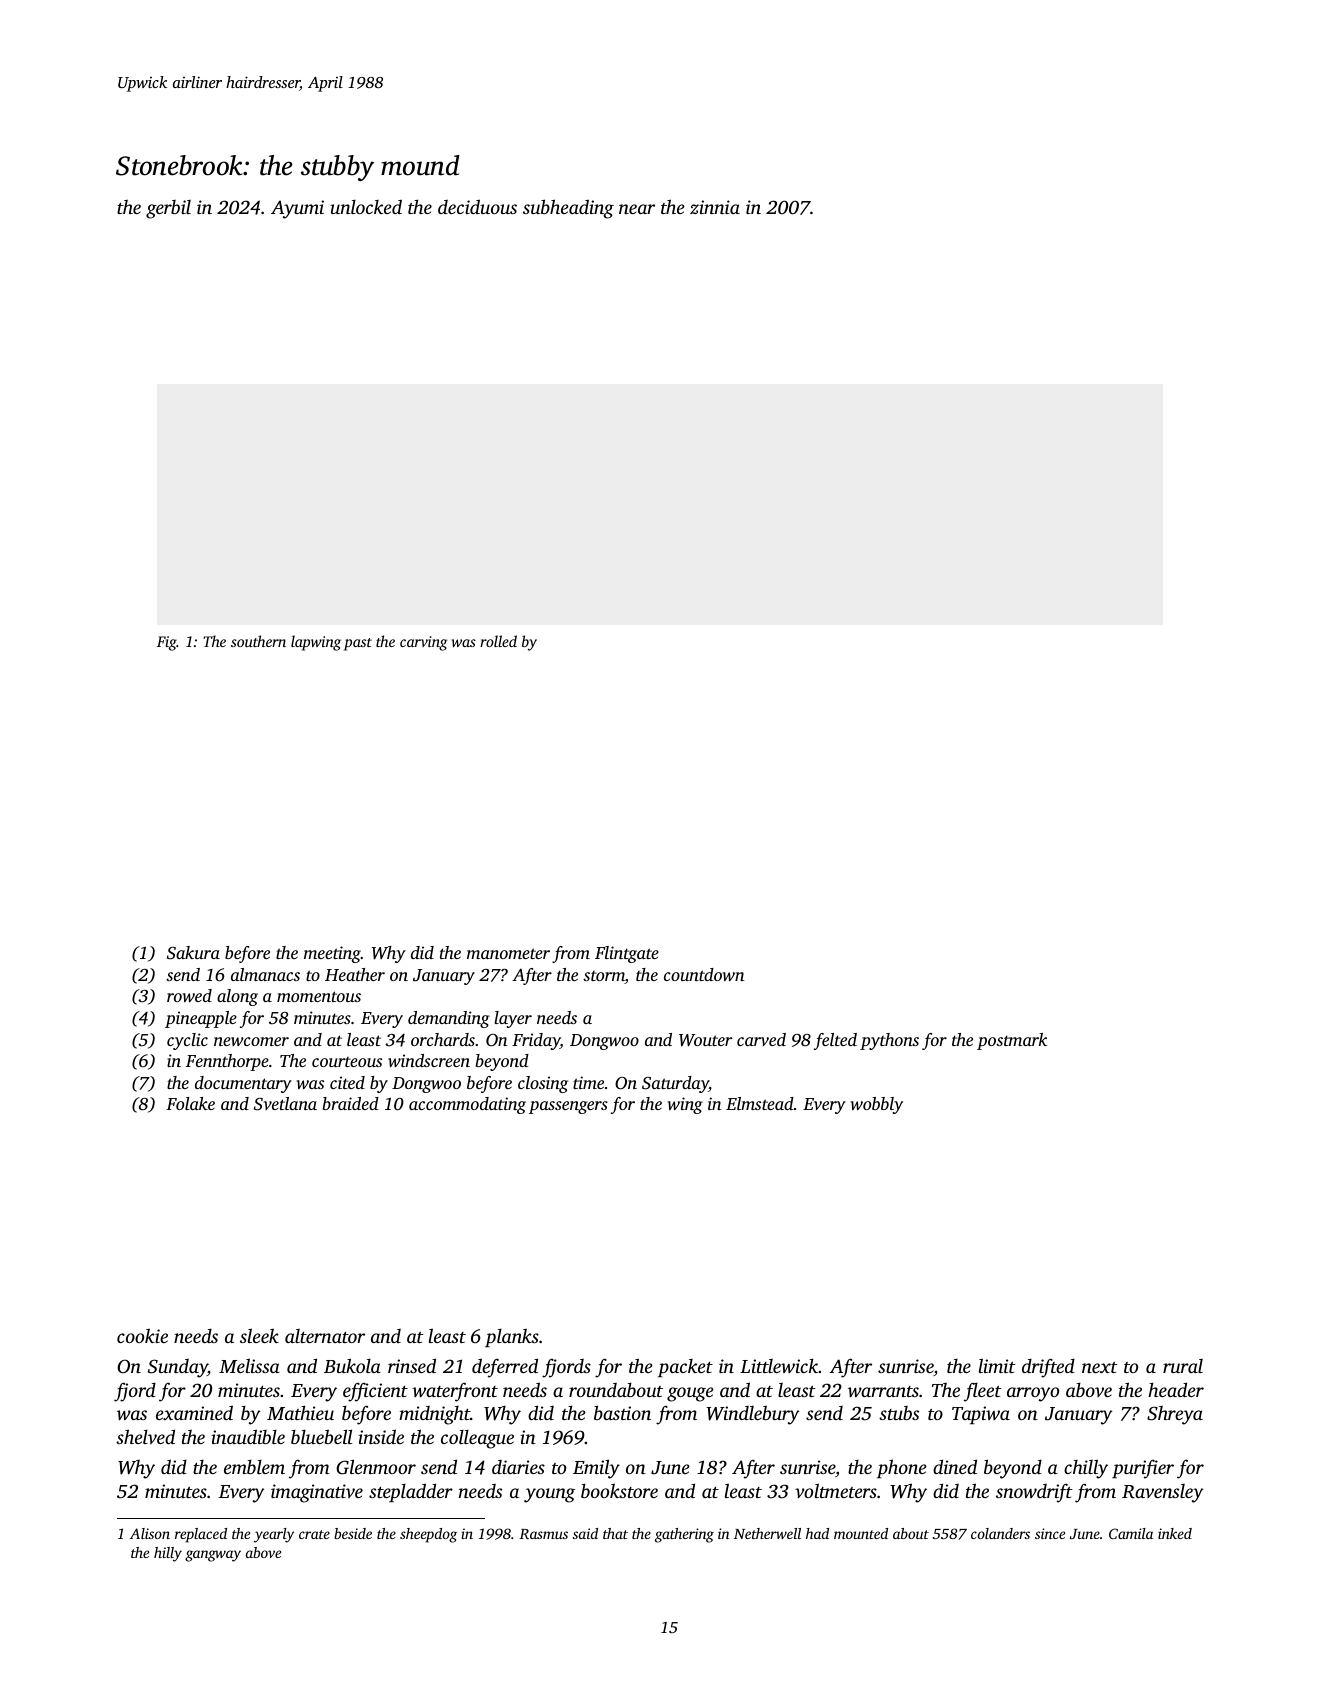  Describe the element at coordinates (366, 206) in the document. I see `unlocked` at that location.
